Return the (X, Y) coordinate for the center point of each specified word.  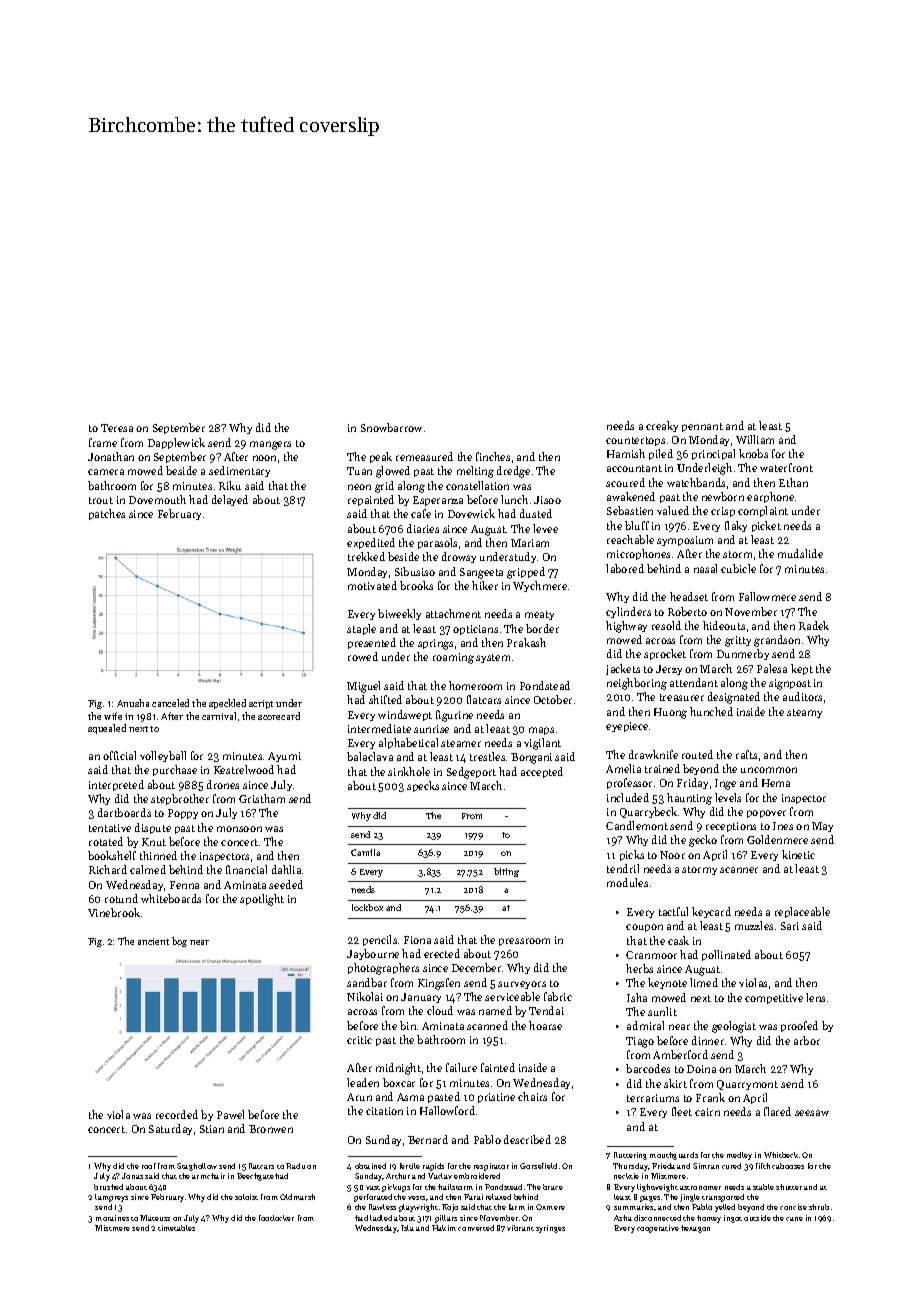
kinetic (798, 854)
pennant (702, 427)
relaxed (498, 1197)
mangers (270, 445)
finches (493, 456)
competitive (774, 999)
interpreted (116, 785)
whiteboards (171, 898)
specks (423, 786)
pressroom (524, 942)
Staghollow (197, 1167)
